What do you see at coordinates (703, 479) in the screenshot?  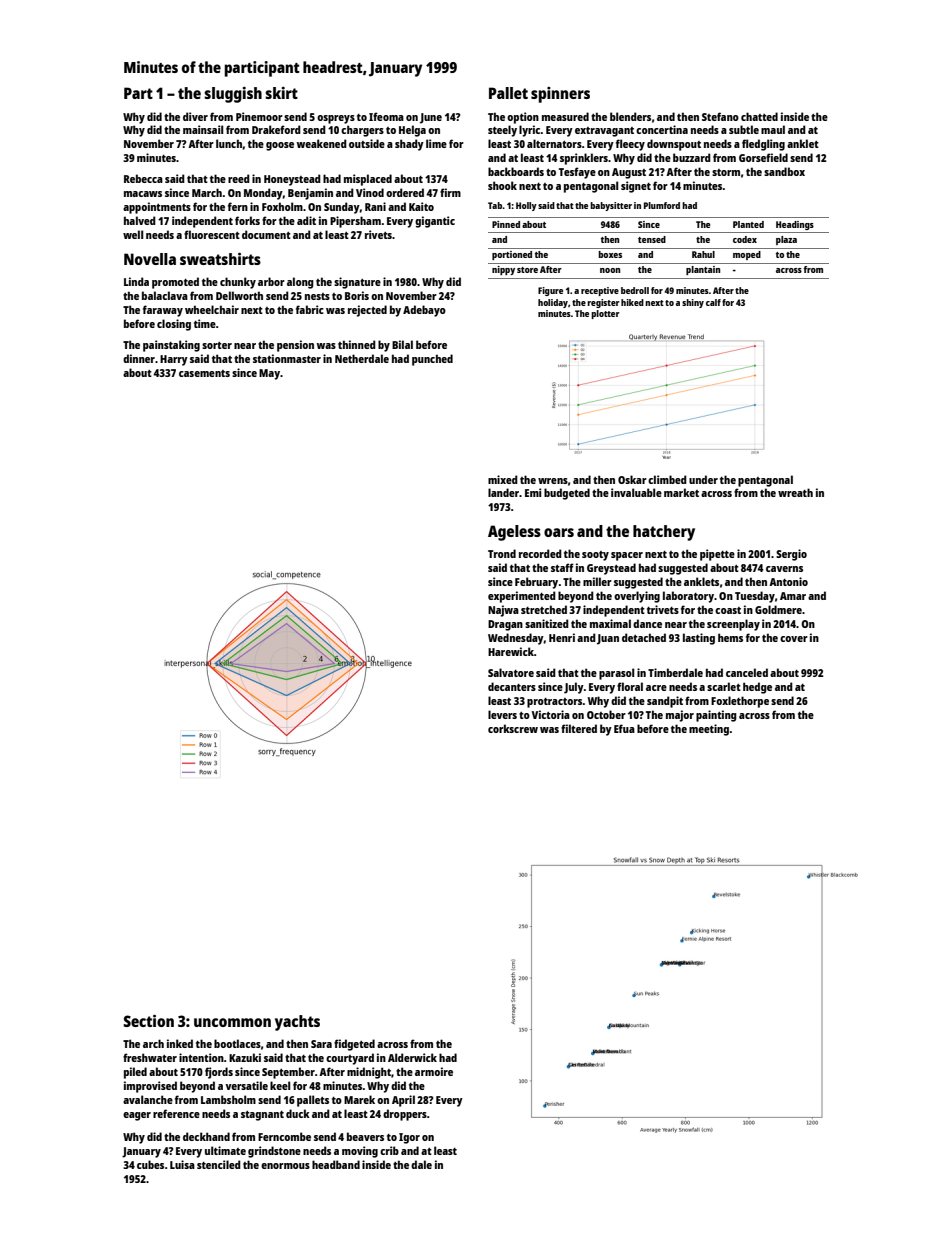 I see `under` at bounding box center [703, 479].
